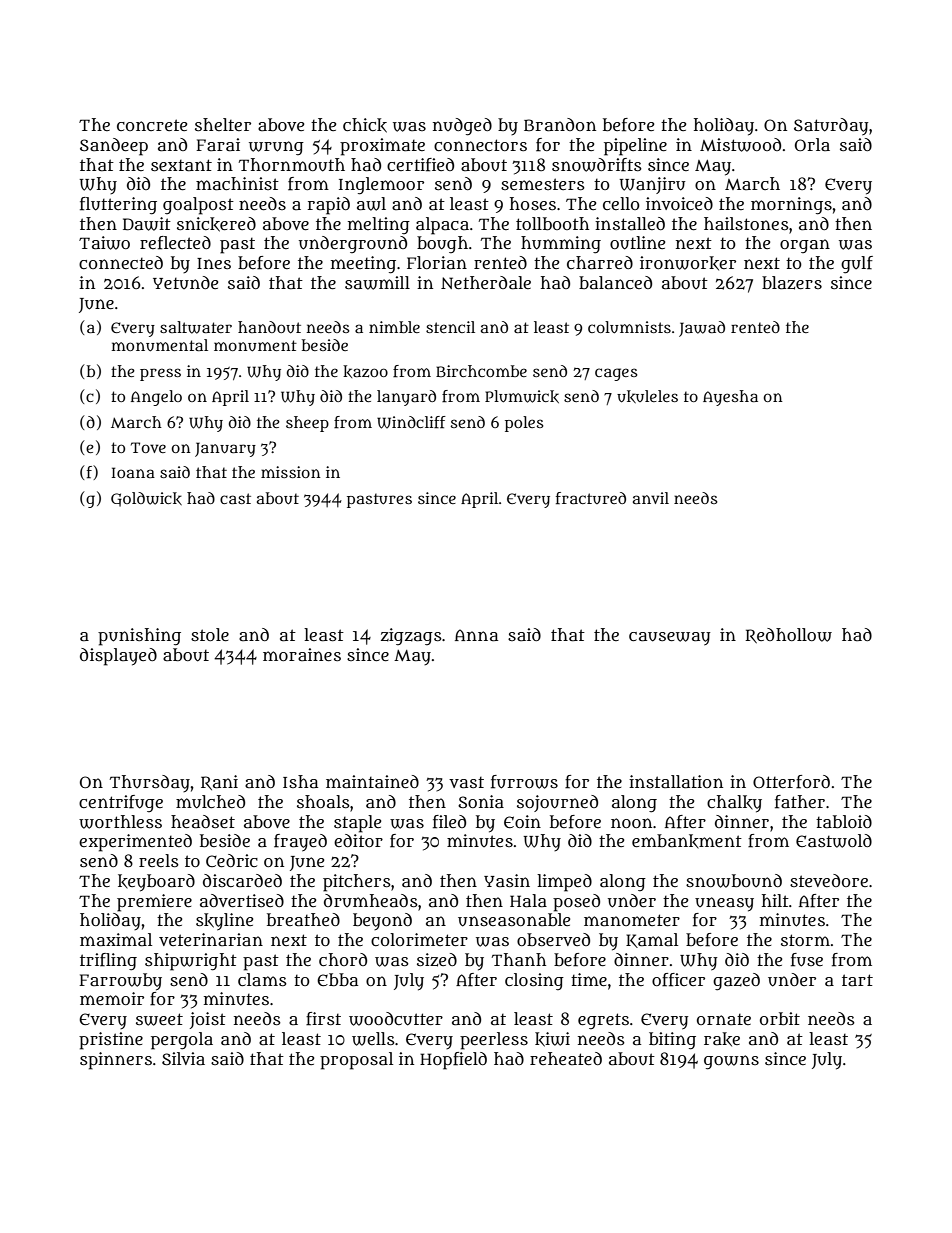  Describe the element at coordinates (651, 498) in the screenshot. I see `anvil` at that location.
